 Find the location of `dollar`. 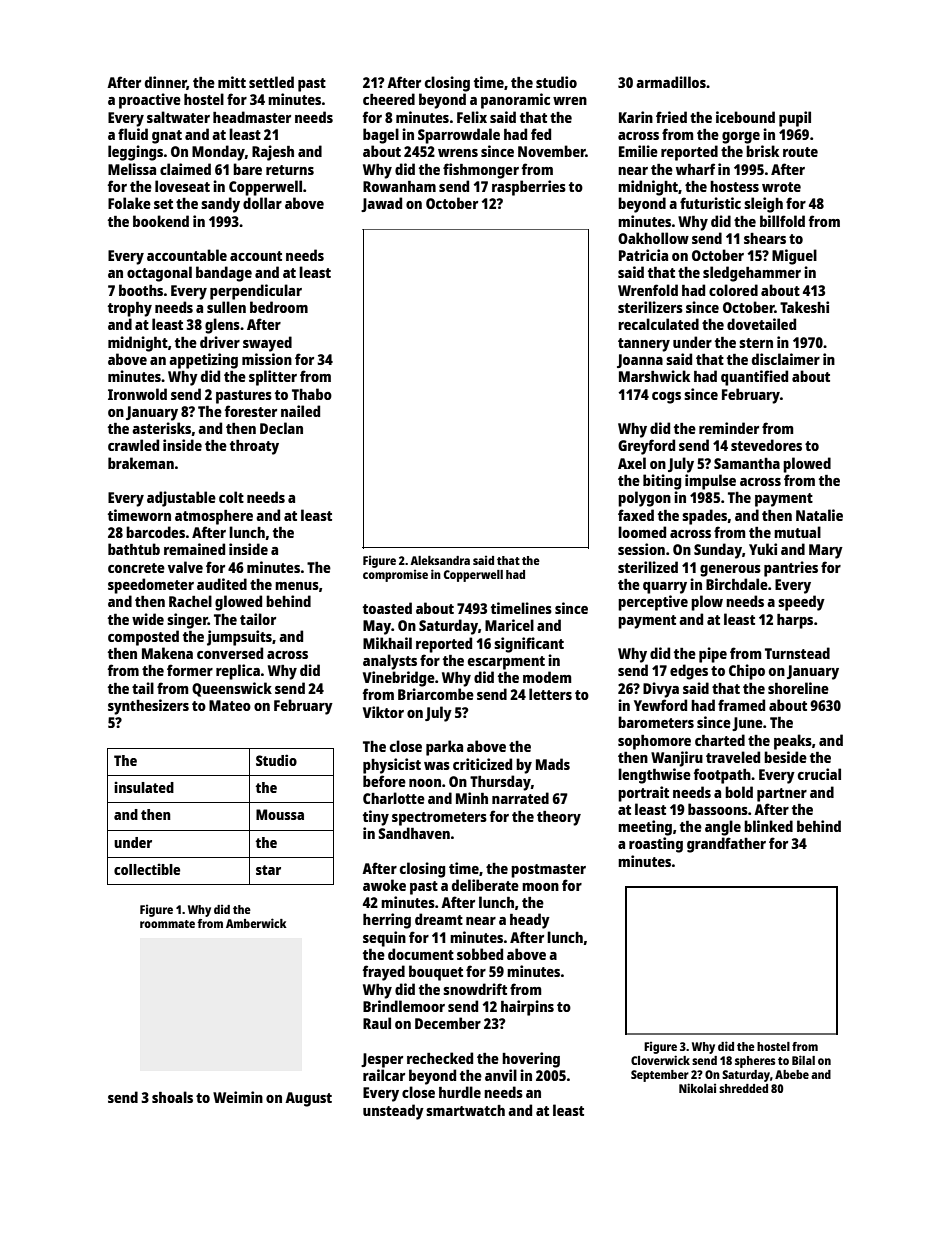

dollar is located at coordinates (262, 203).
